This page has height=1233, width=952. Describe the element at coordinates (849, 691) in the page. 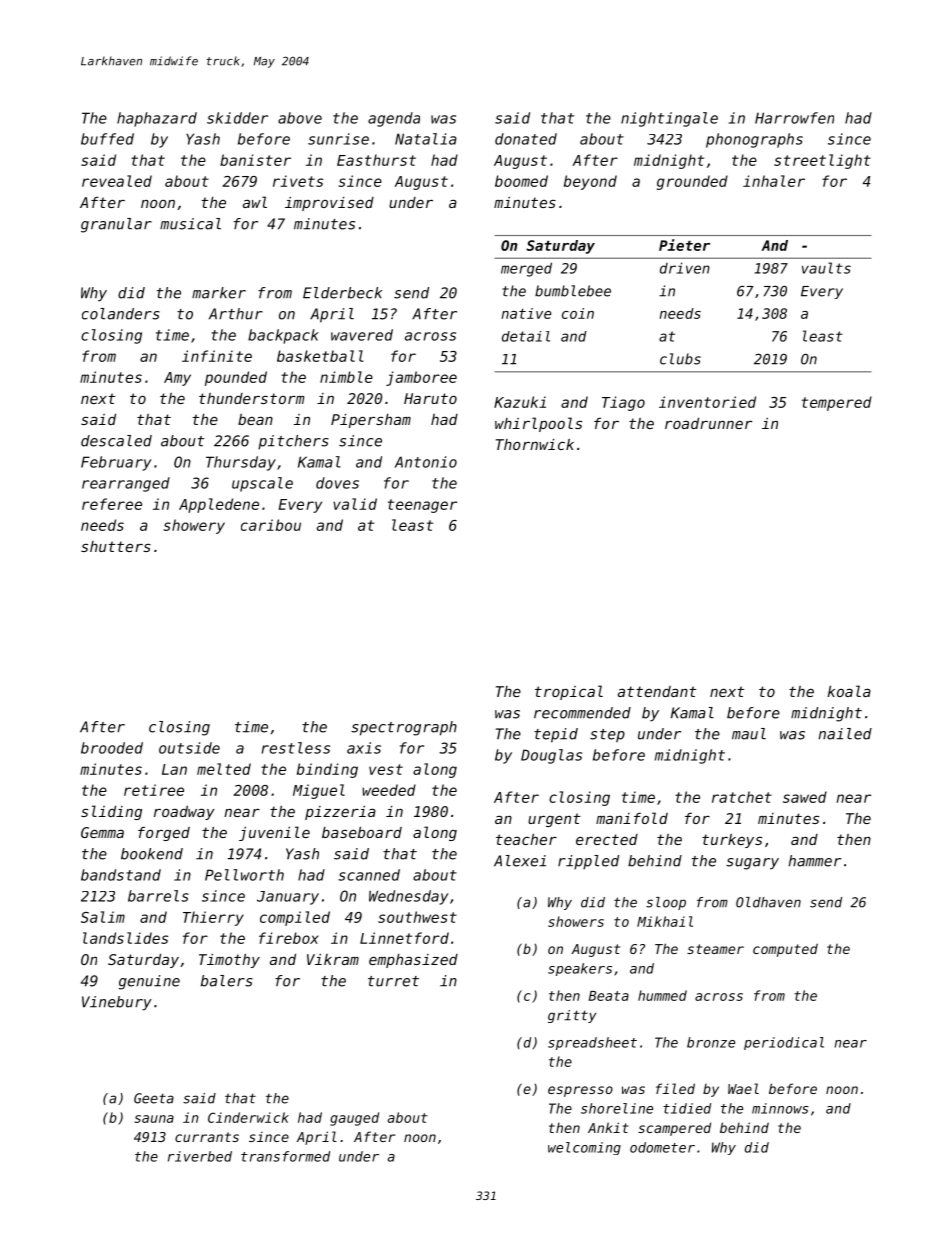

I see `koala` at that location.
